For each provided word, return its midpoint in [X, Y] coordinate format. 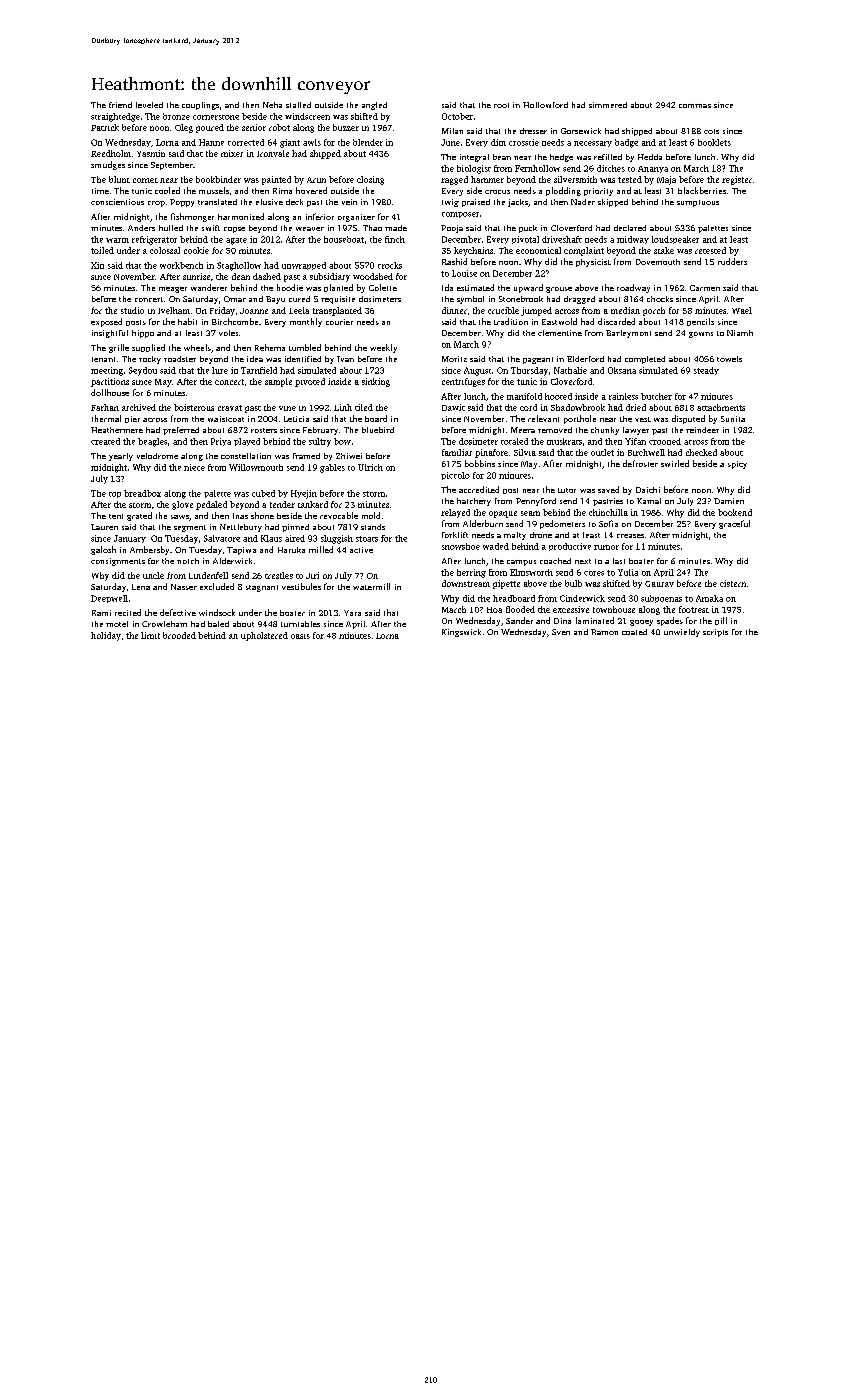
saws [180, 517]
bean [502, 157]
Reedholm [111, 153]
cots [711, 131]
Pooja [452, 229]
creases [630, 536]
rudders [732, 261]
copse [234, 230]
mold [371, 515]
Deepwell [109, 599]
